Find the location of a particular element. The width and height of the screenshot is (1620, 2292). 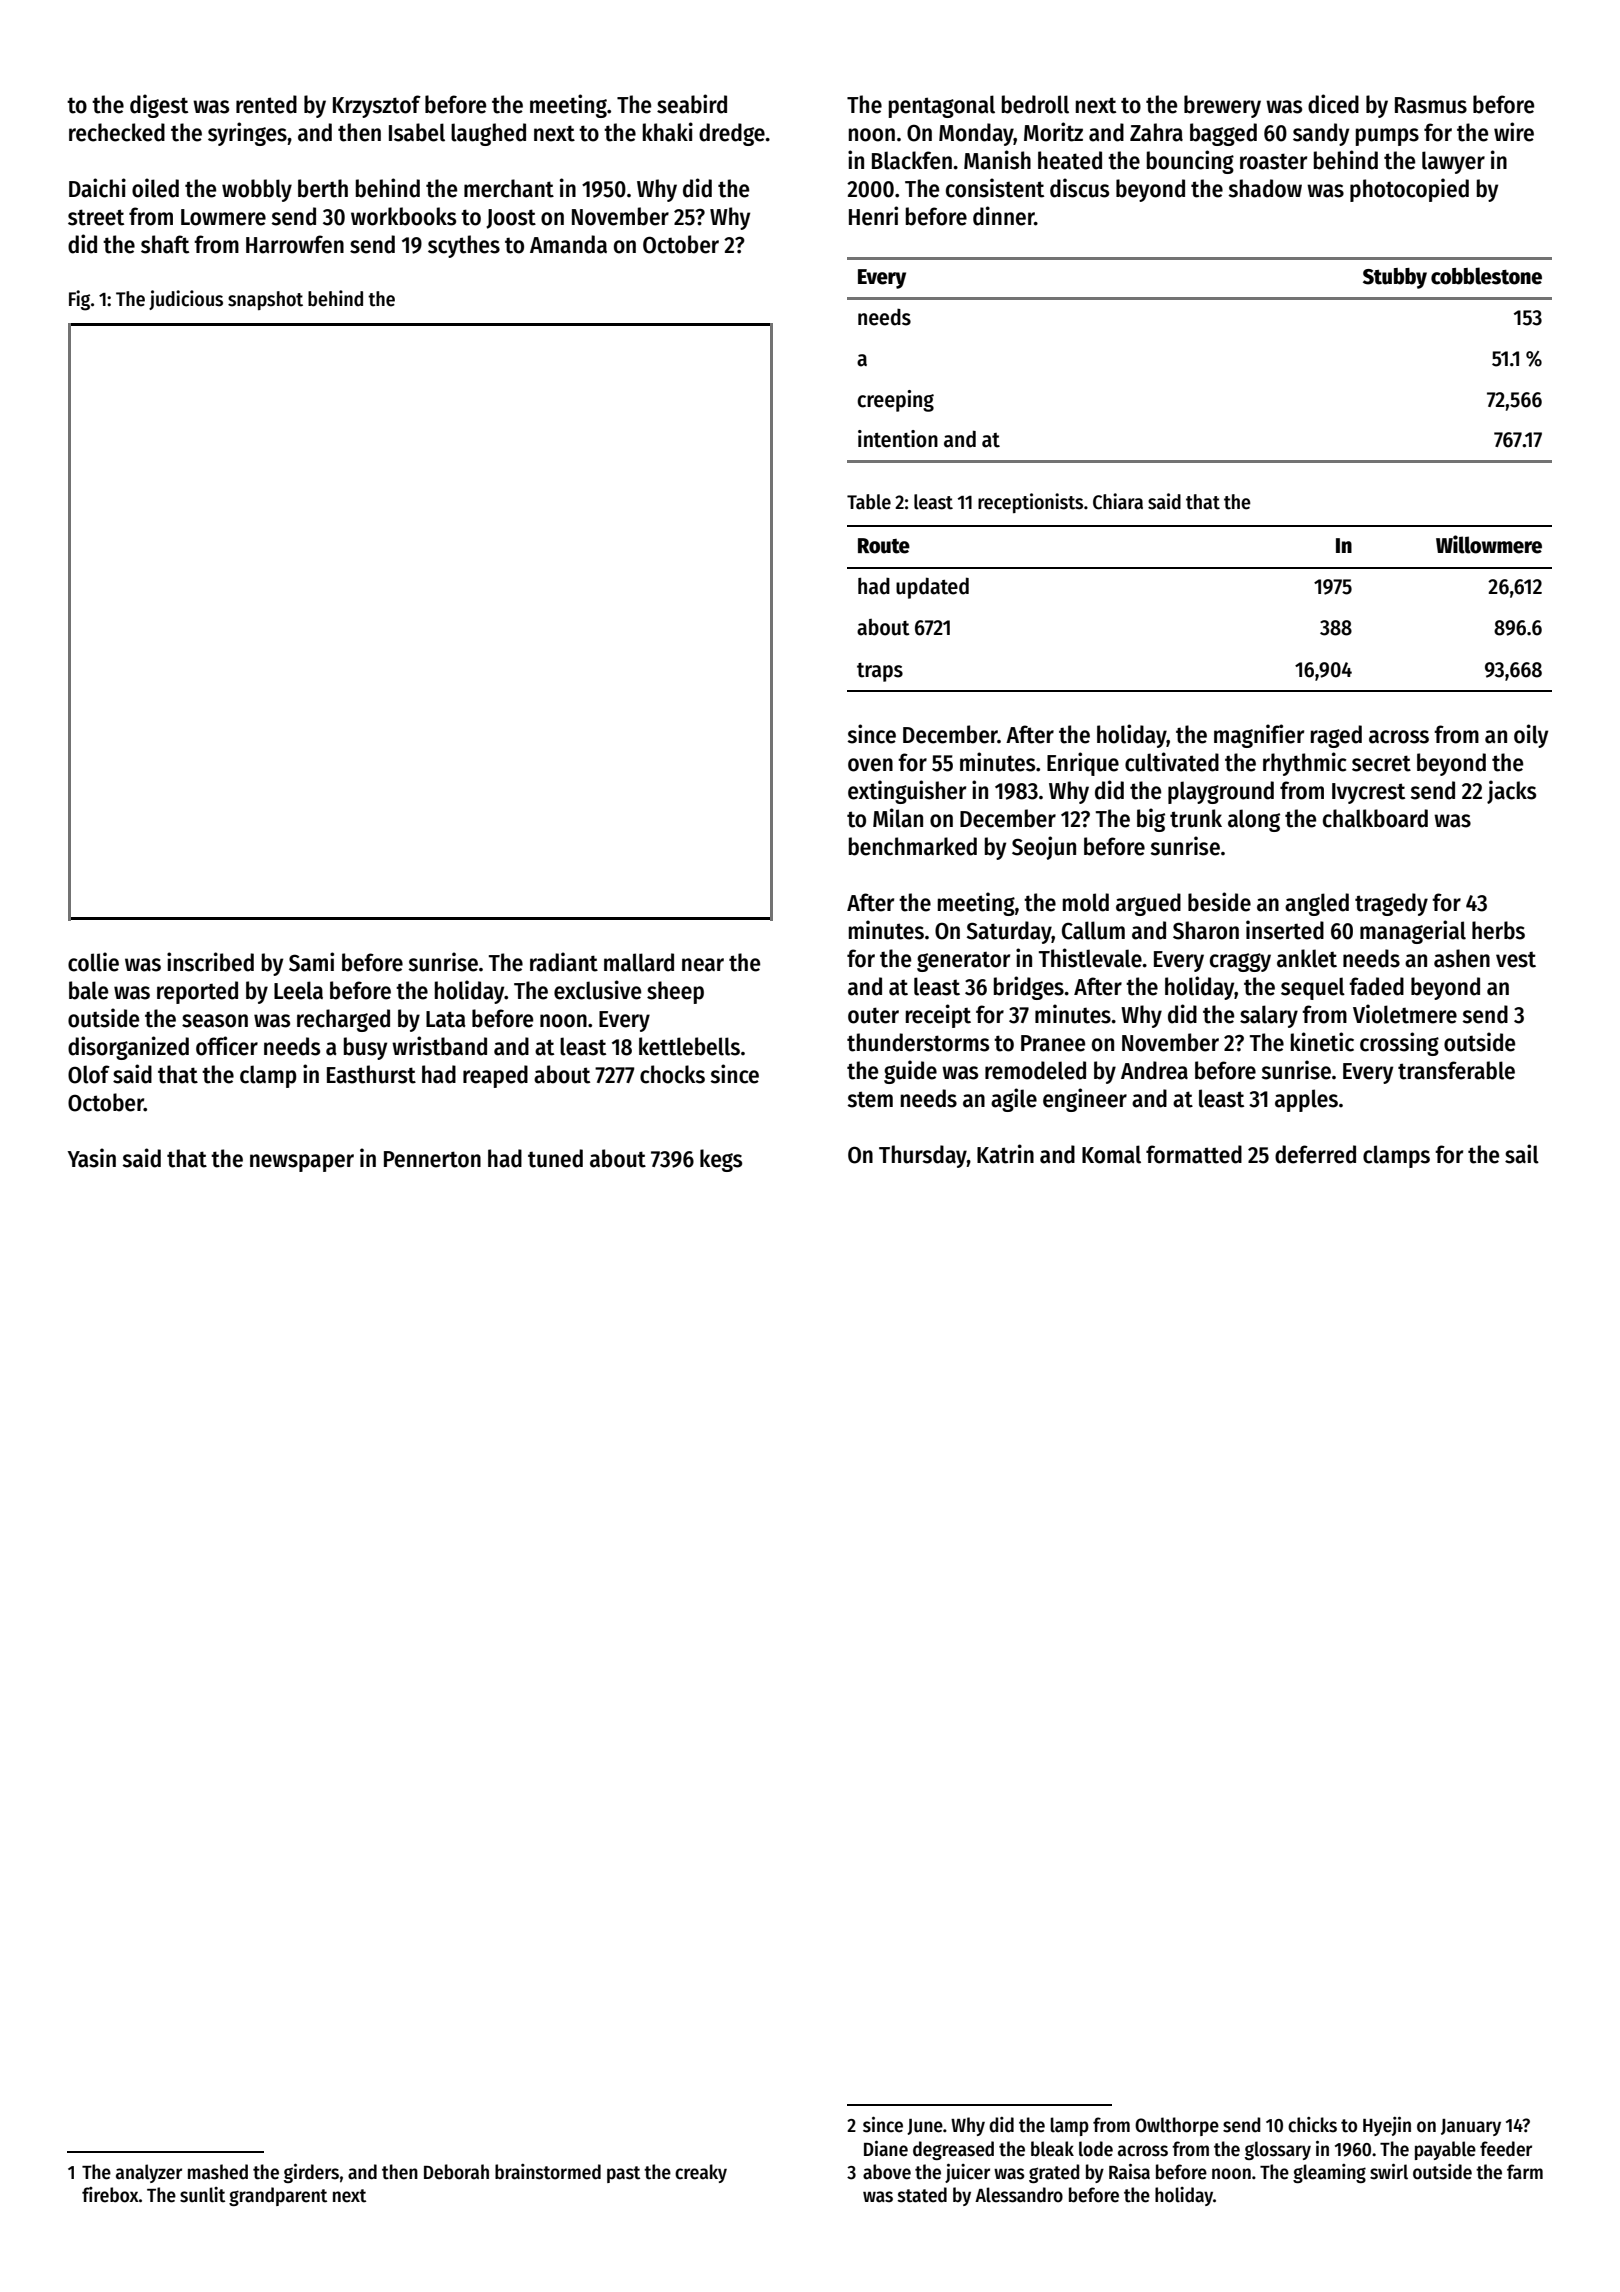

creaky is located at coordinates (701, 2173).
